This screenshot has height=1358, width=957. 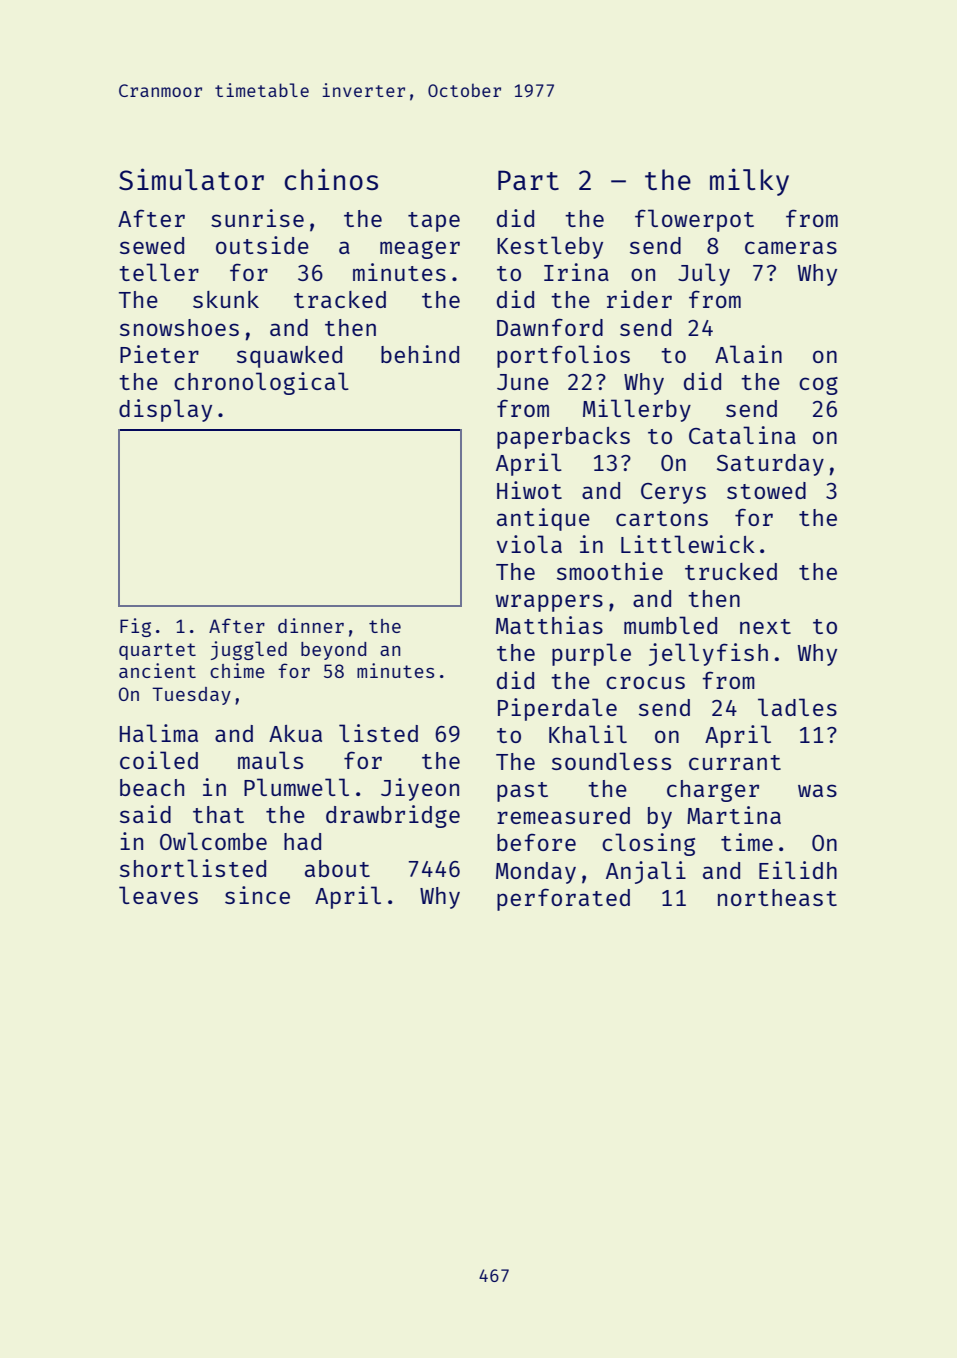 What do you see at coordinates (331, 179) in the screenshot?
I see `chinos` at bounding box center [331, 179].
